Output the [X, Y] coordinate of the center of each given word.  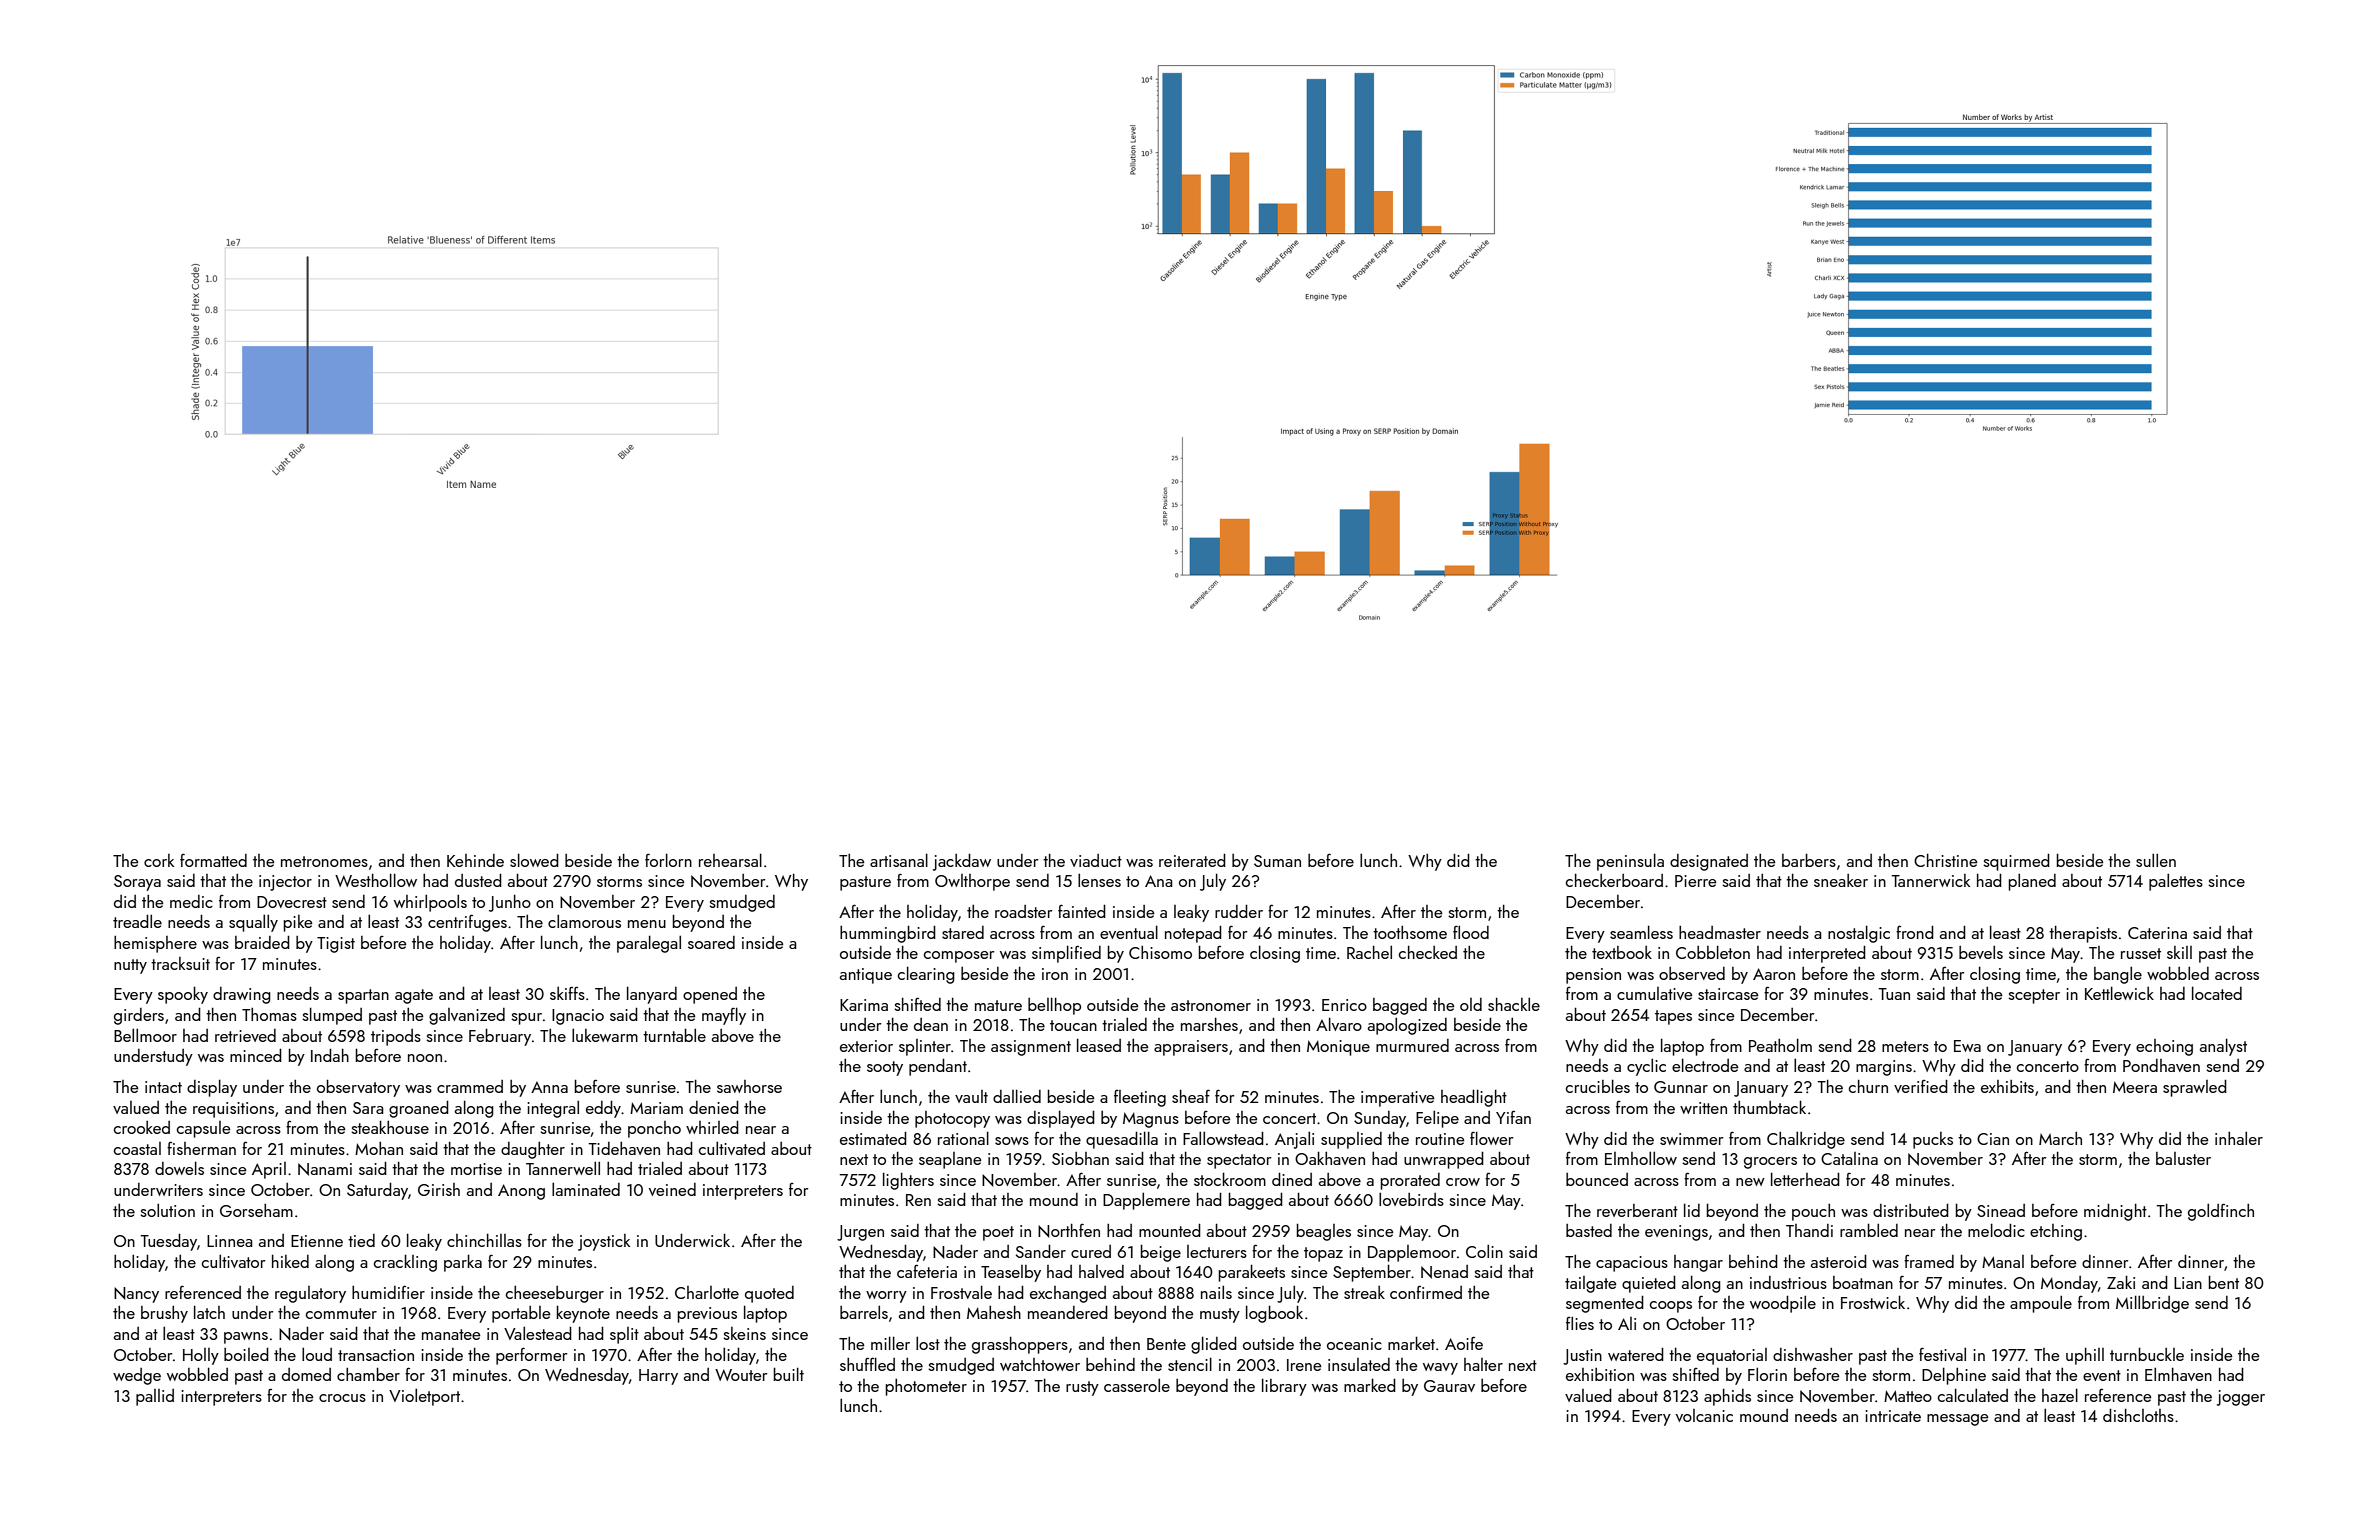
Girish [439, 1189]
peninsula [1630, 862]
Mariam [656, 1108]
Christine [1945, 860]
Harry [658, 1377]
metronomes [324, 861]
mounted [1170, 1230]
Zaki [2121, 1282]
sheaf [1191, 1096]
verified [1921, 1086]
